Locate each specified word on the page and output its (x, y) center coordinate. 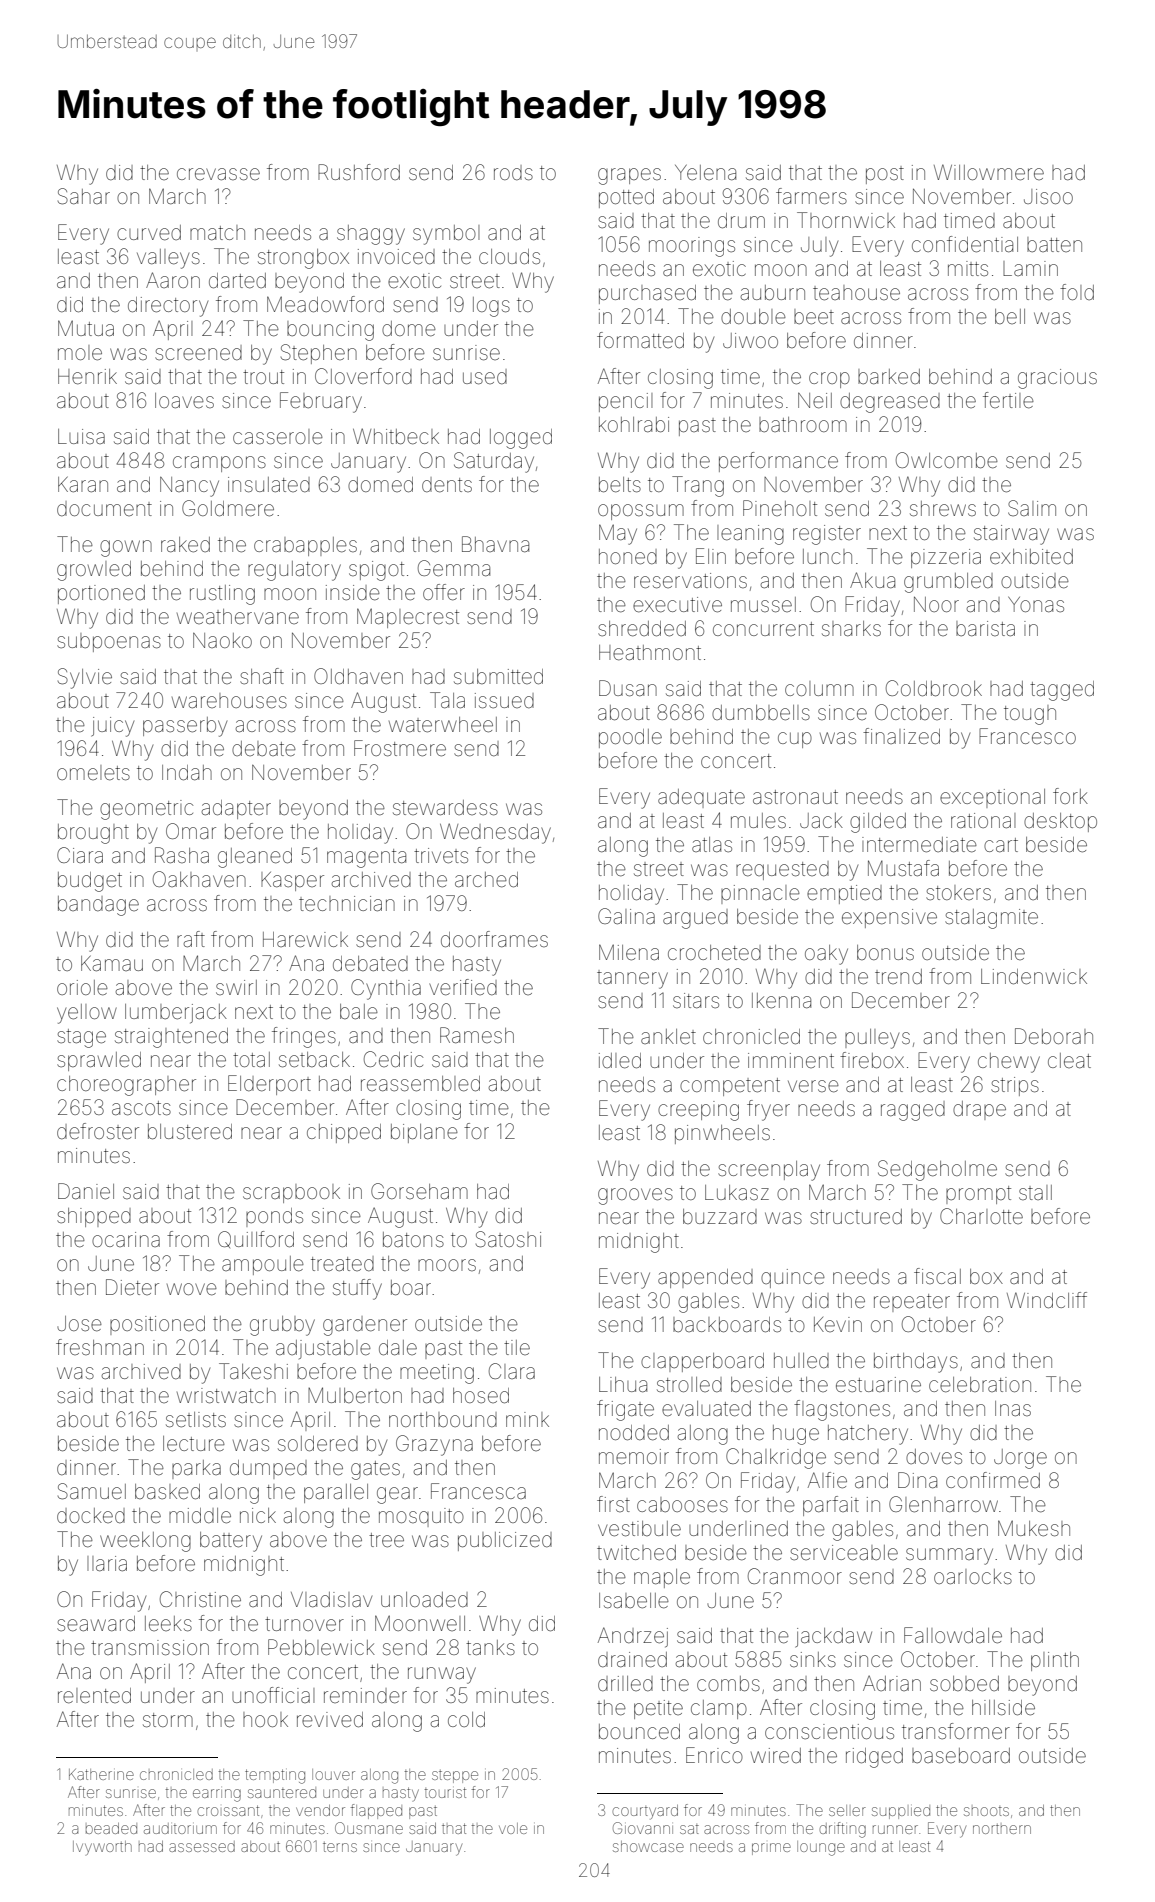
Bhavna (495, 544)
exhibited (1031, 557)
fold (1077, 292)
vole (513, 1828)
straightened (171, 1038)
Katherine (101, 1774)
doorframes (494, 939)
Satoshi (508, 1239)
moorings (692, 247)
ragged (913, 1111)
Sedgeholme (937, 1170)
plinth (1055, 1661)
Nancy (189, 487)
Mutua (86, 328)
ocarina (126, 1239)
